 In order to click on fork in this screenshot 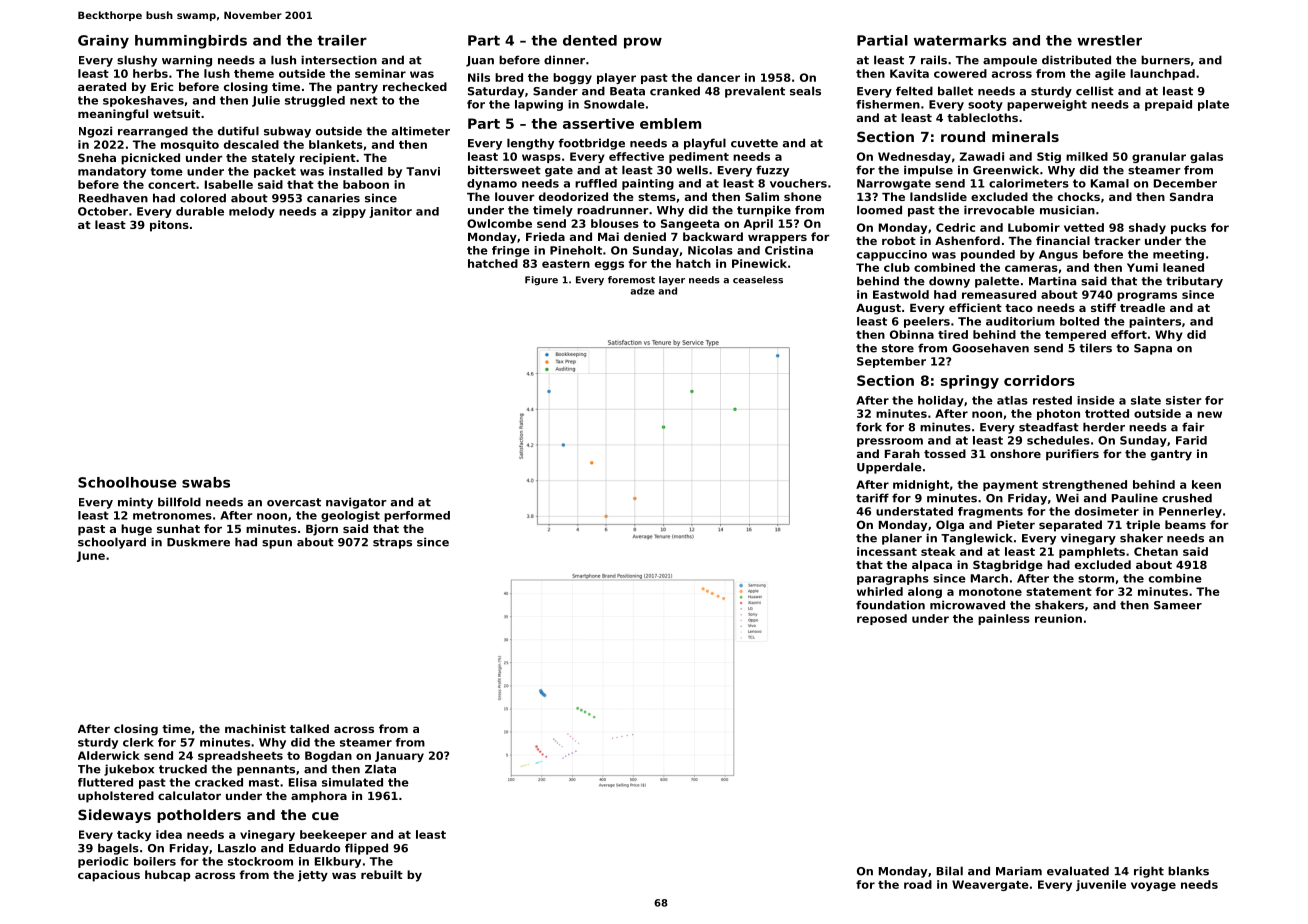, I will do `click(869, 427)`.
